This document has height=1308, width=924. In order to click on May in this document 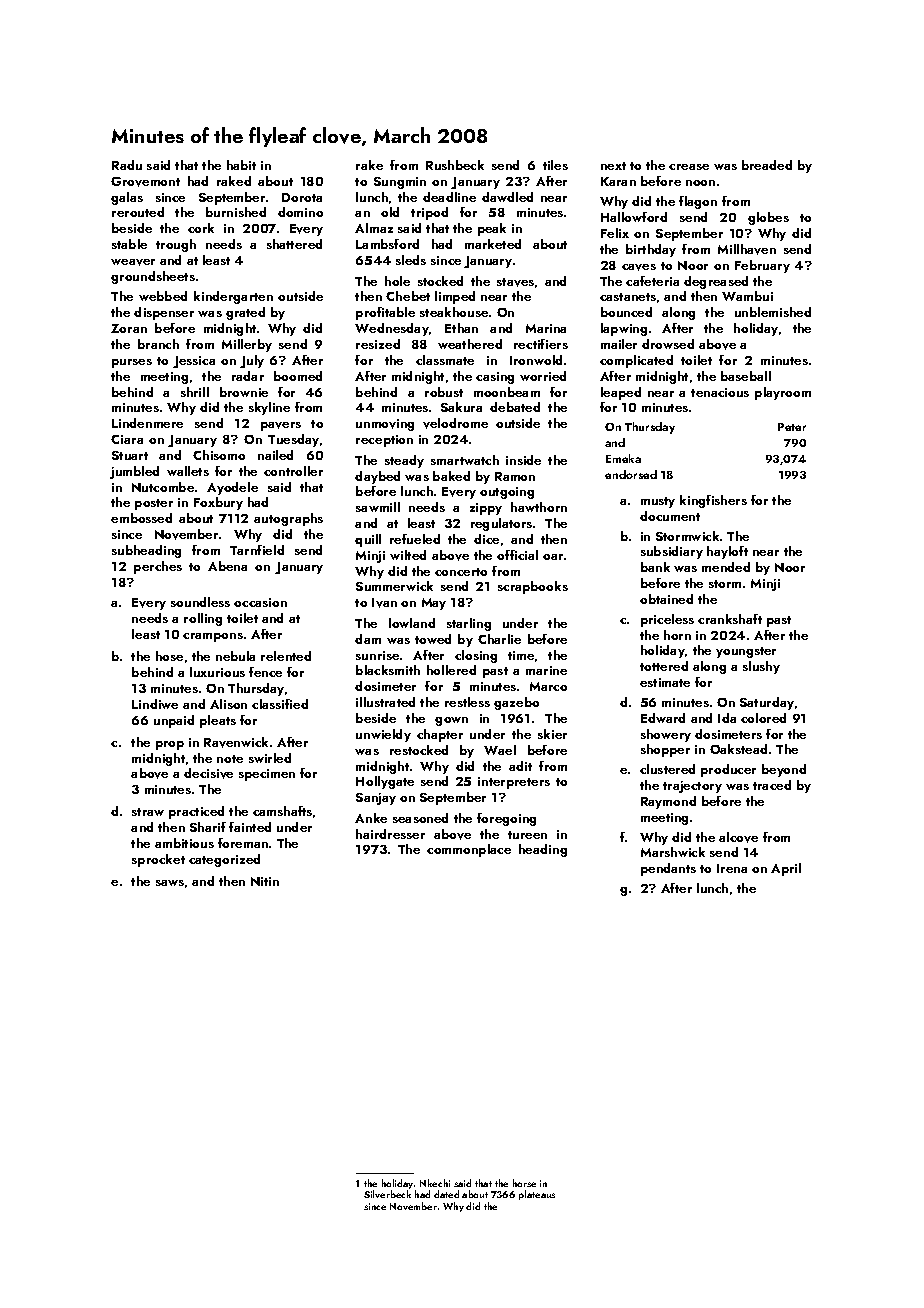, I will do `click(434, 604)`.
